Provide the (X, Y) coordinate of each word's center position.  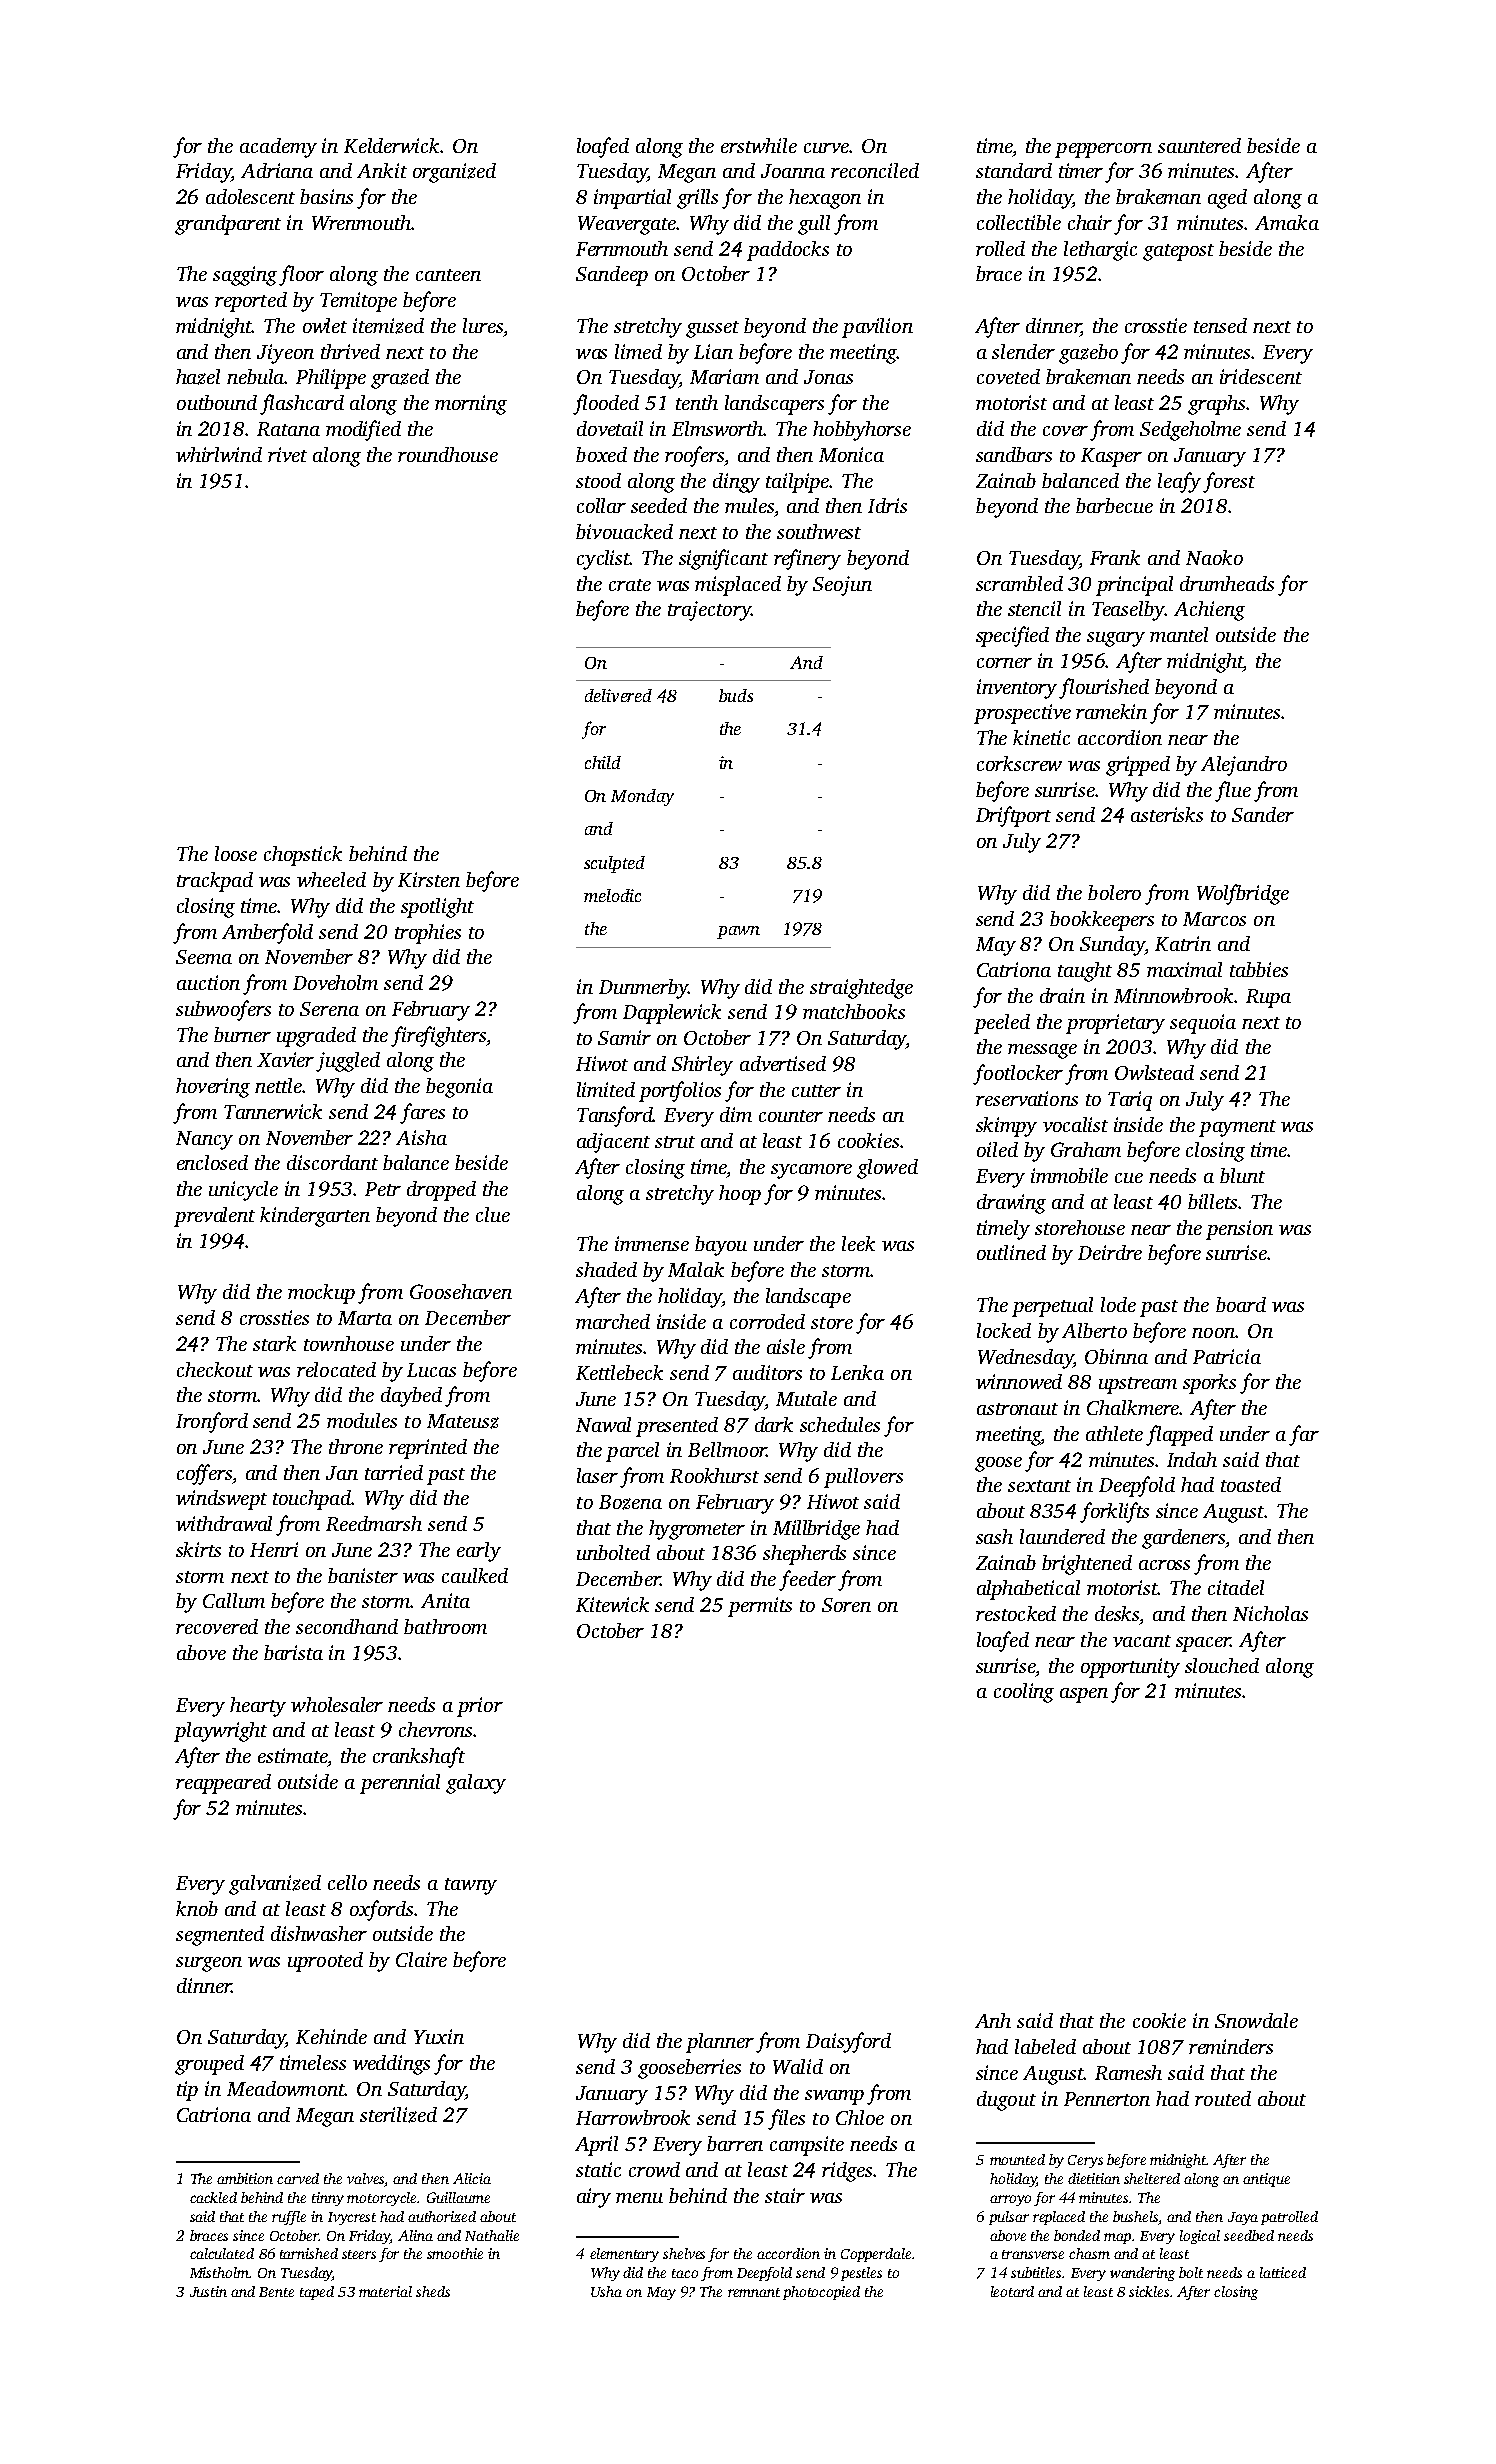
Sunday (1112, 946)
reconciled (875, 170)
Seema (204, 957)
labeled (1045, 2046)
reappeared (223, 1784)
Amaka (1287, 222)
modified (363, 430)
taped (317, 2293)
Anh (993, 2020)
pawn (738, 932)
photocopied (821, 2293)
